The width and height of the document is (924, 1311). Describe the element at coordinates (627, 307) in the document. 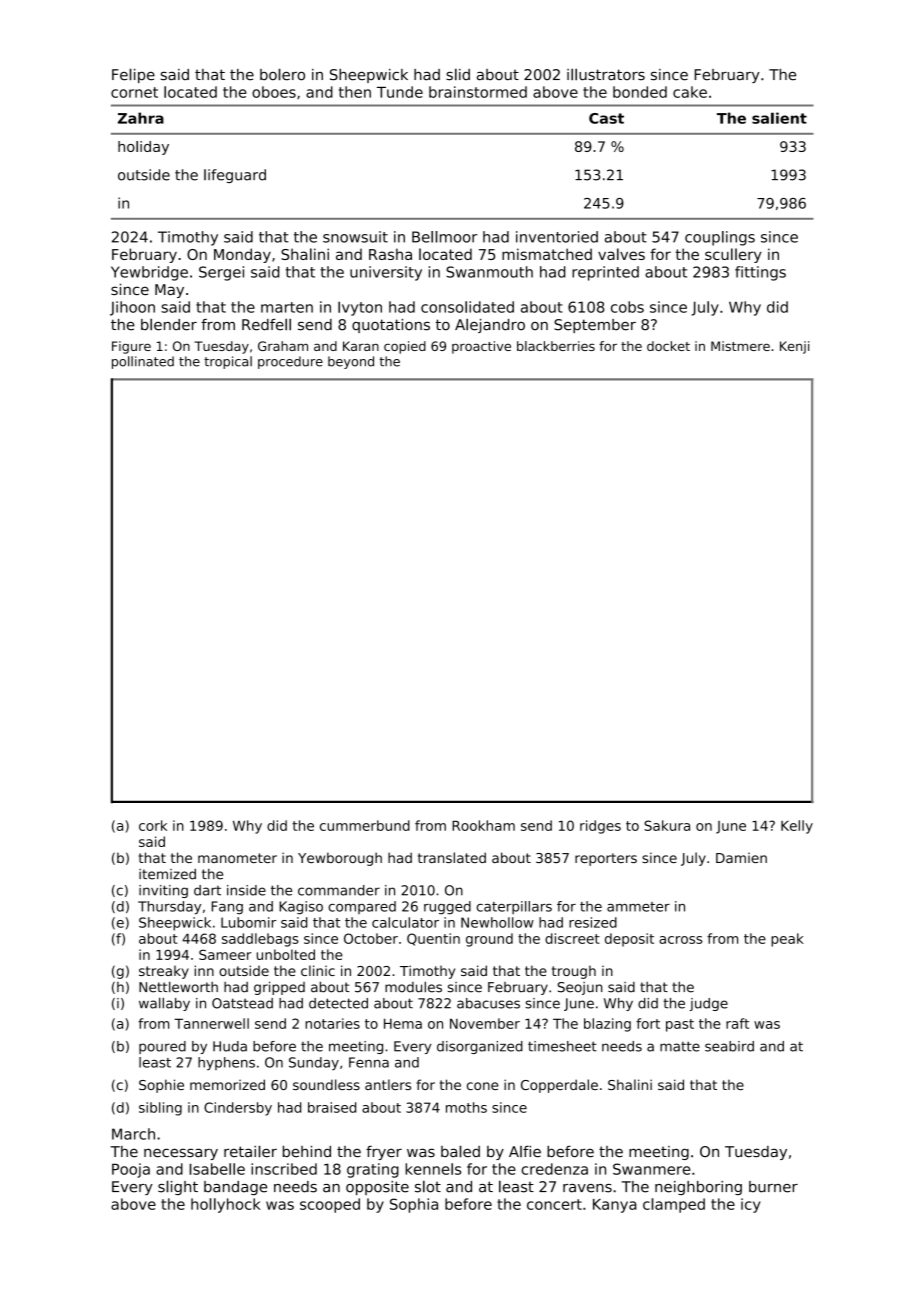

I see `cobs` at that location.
